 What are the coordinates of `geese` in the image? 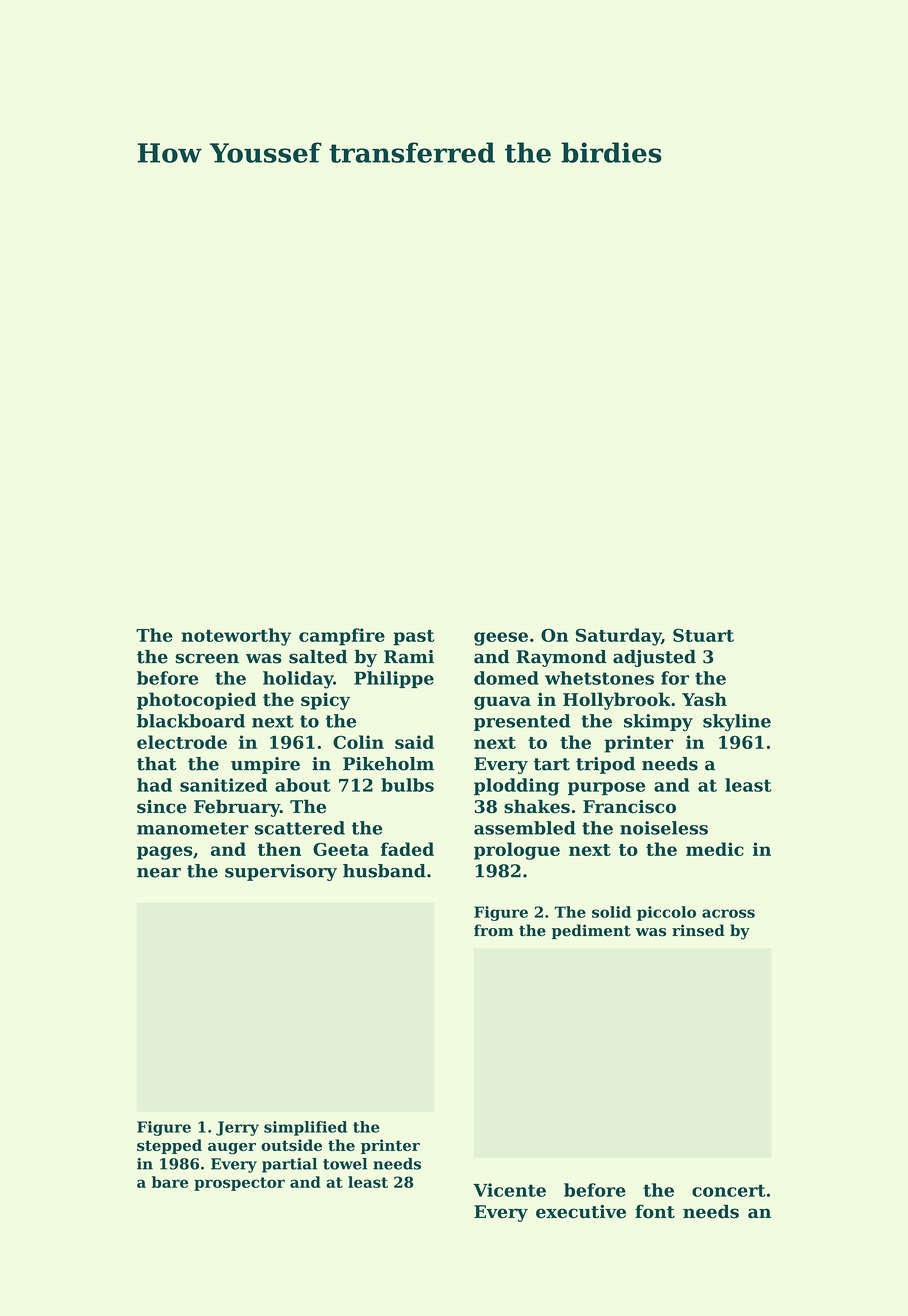 It's located at (501, 639).
